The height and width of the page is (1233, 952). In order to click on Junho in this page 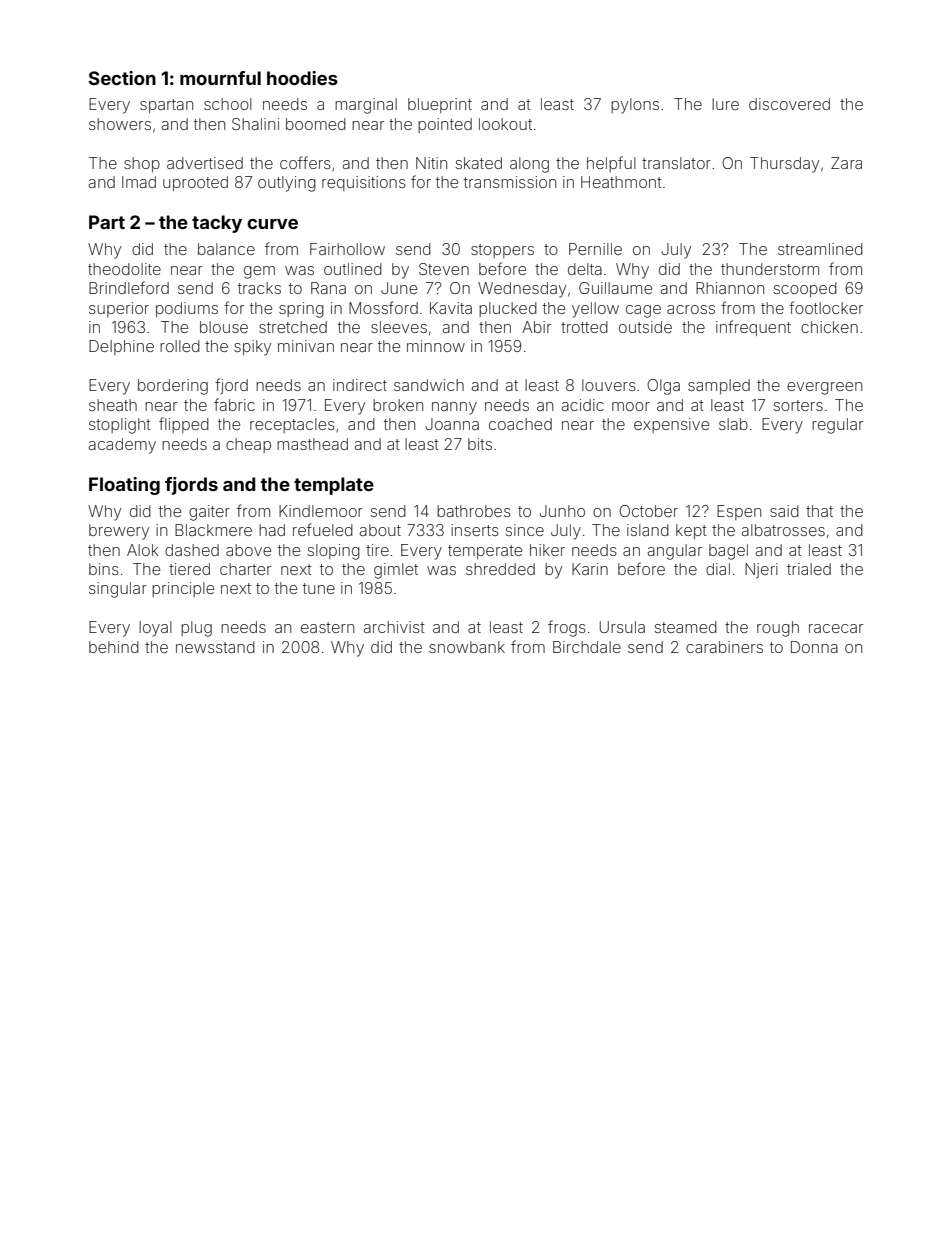, I will do `click(562, 511)`.
